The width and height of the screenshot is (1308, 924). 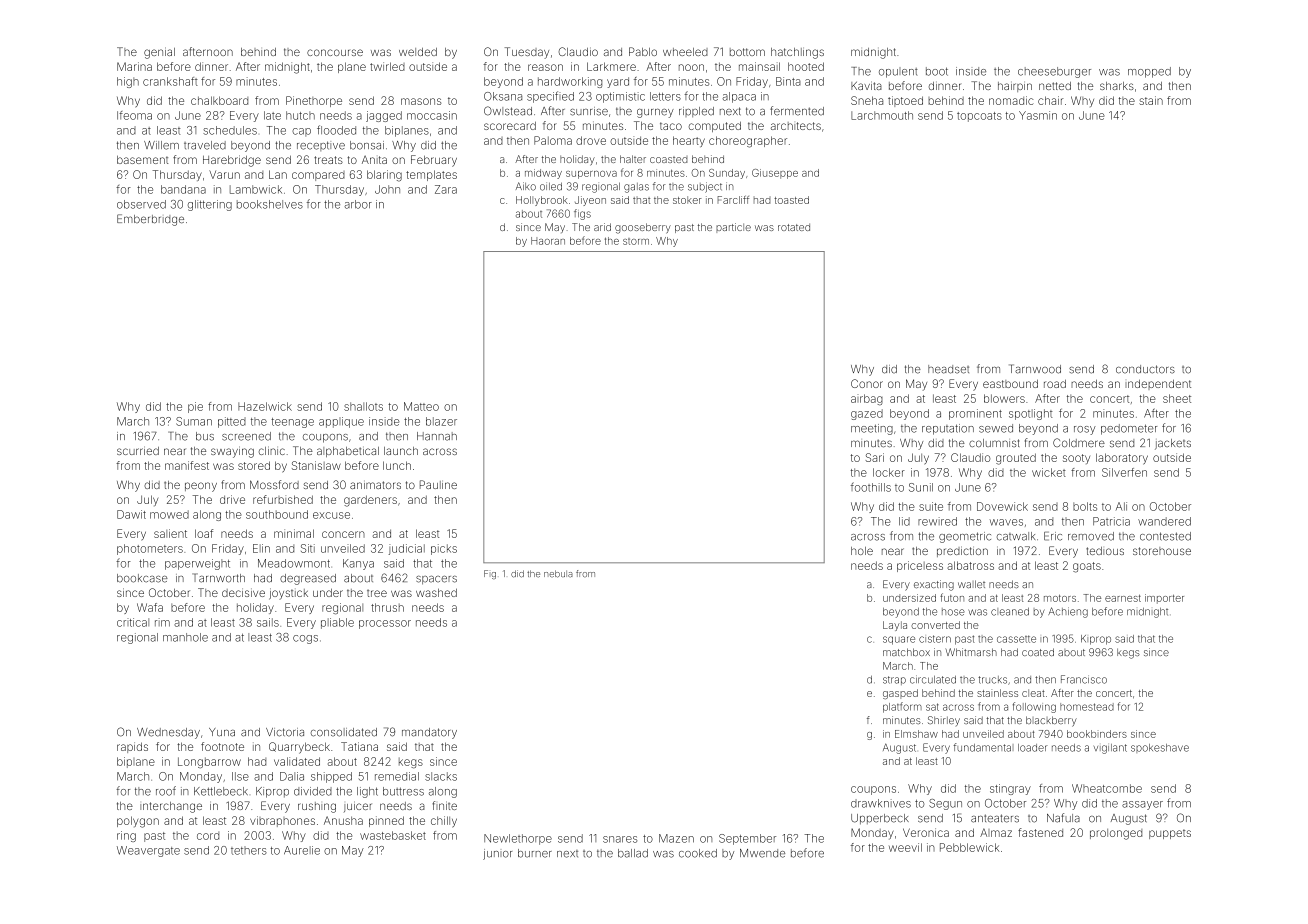 What do you see at coordinates (794, 227) in the screenshot?
I see `rotated` at bounding box center [794, 227].
